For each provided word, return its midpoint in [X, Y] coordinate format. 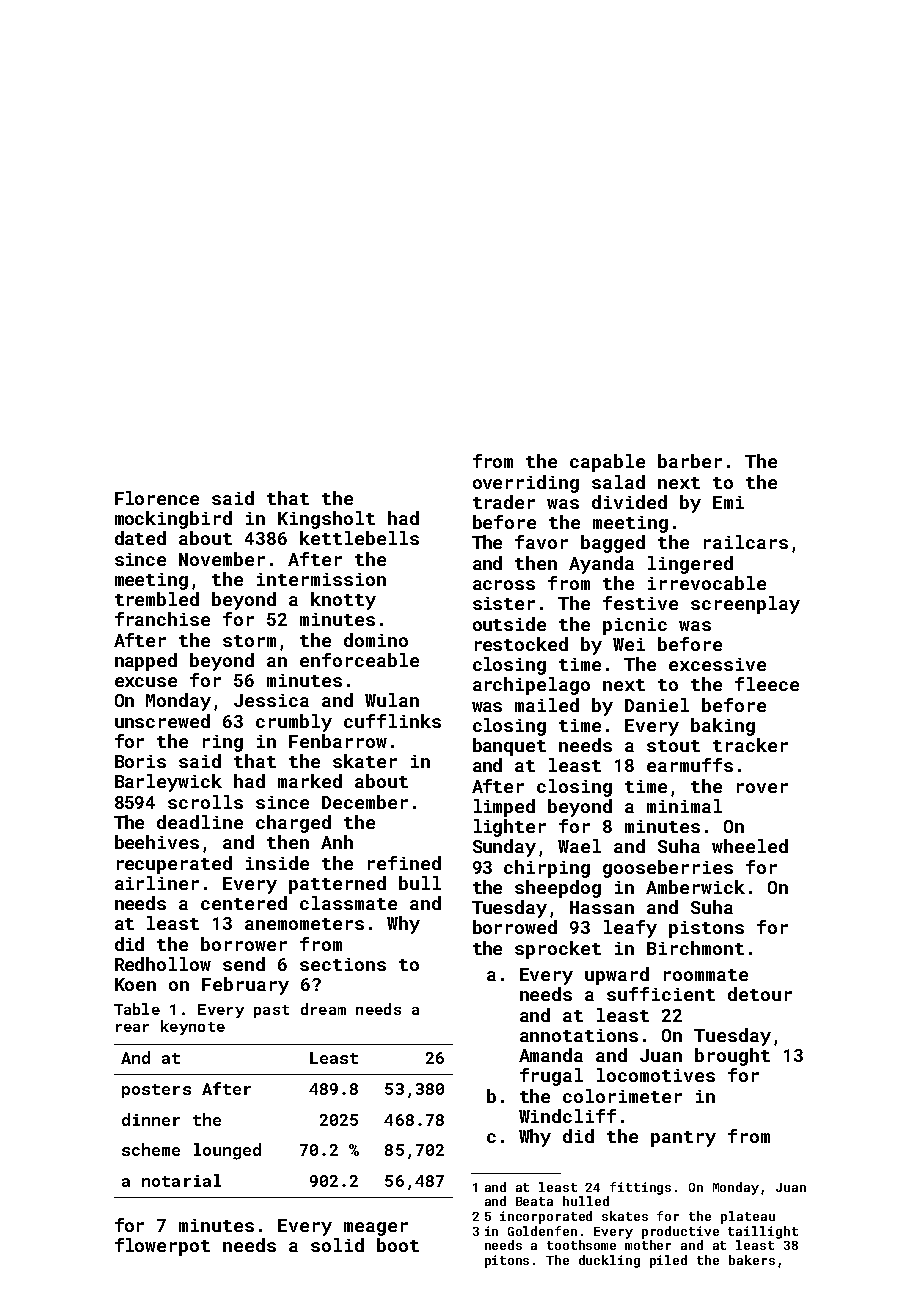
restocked [521, 644]
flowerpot [162, 1247]
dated [140, 538]
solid [337, 1245]
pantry [683, 1139]
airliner [157, 883]
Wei [629, 644]
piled [668, 1261]
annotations [579, 1035]
